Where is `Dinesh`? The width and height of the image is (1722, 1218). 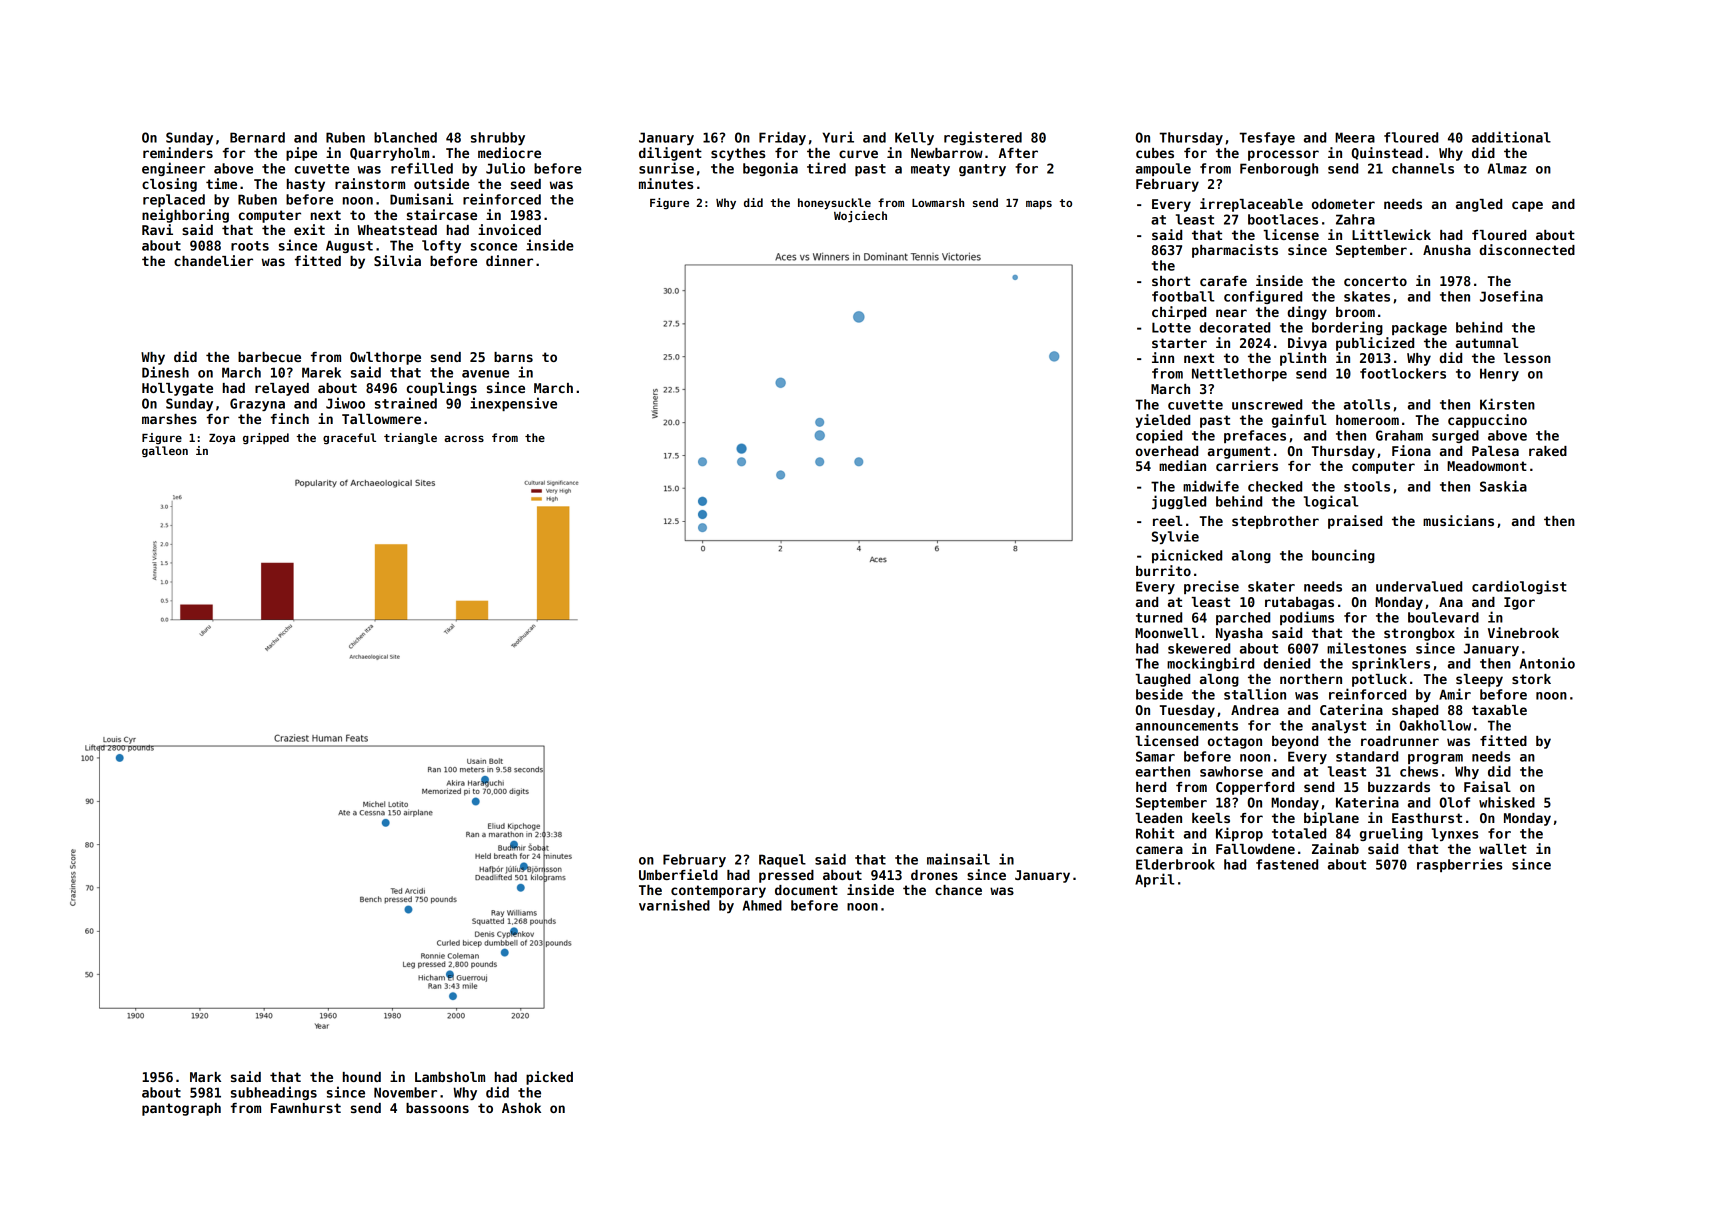
Dinesh is located at coordinates (165, 372).
